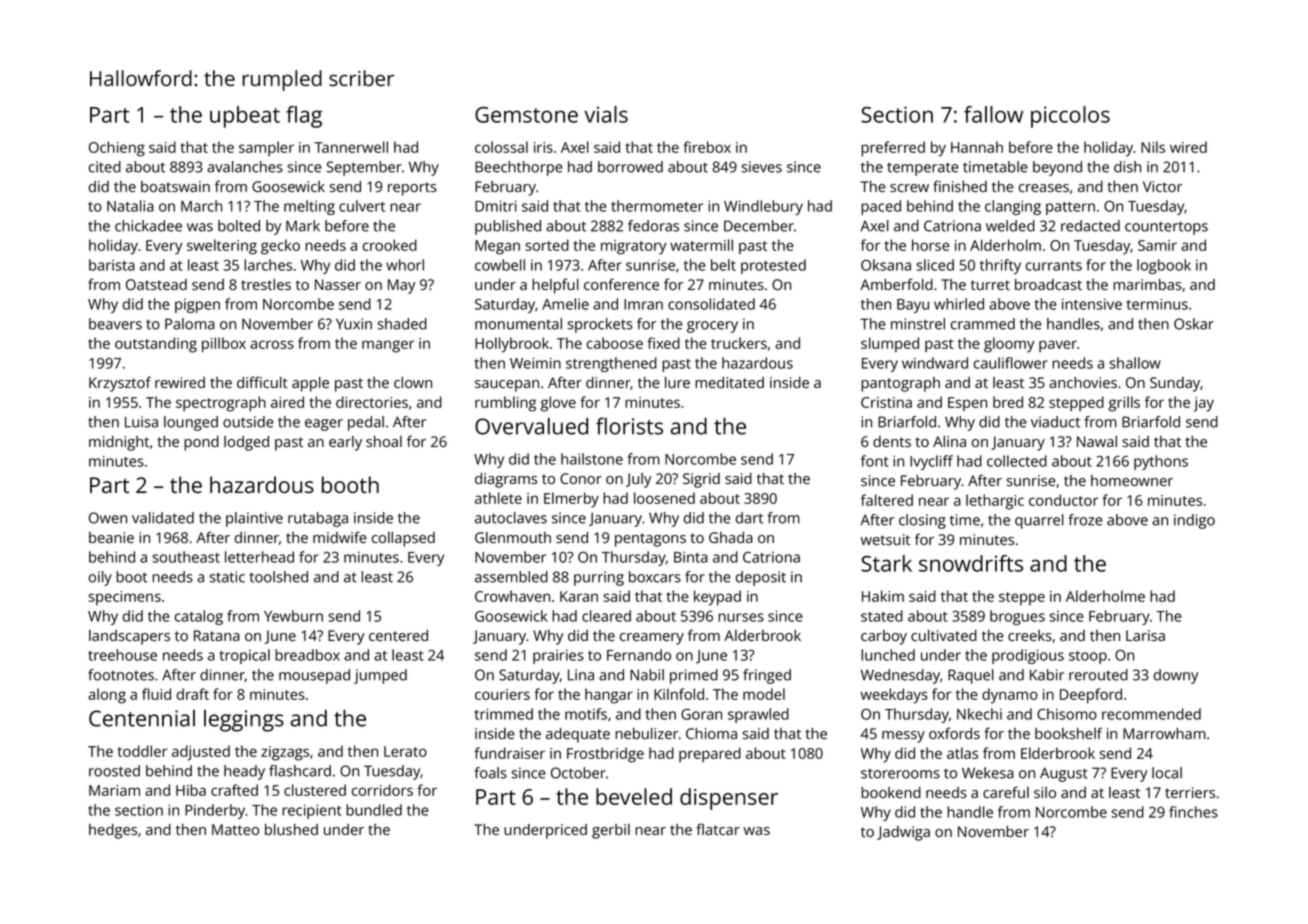 This screenshot has height=924, width=1308. What do you see at coordinates (507, 386) in the screenshot?
I see `saucepan` at bounding box center [507, 386].
